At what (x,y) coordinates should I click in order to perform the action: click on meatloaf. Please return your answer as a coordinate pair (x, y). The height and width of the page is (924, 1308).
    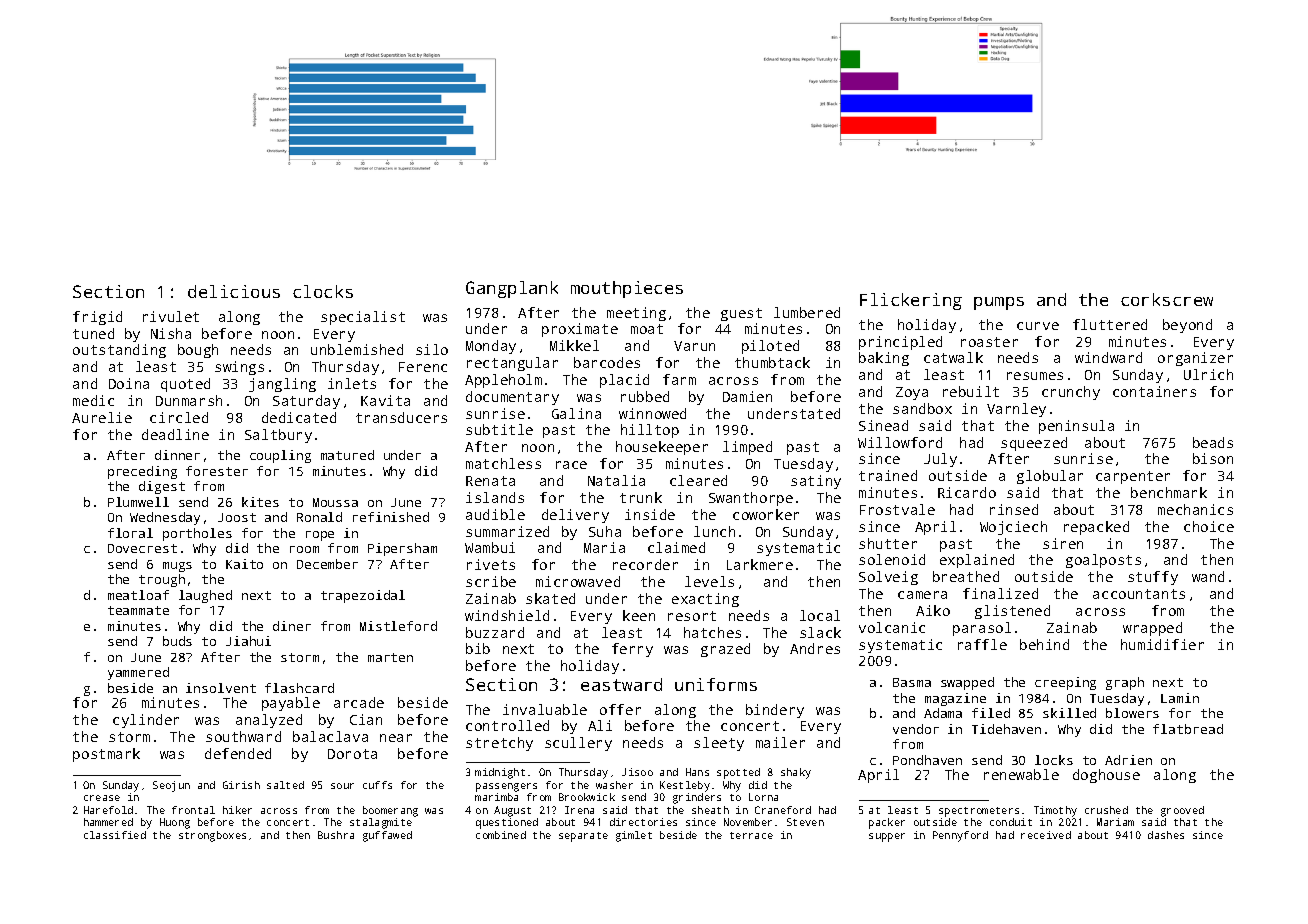
    Looking at the image, I should click on (138, 595).
